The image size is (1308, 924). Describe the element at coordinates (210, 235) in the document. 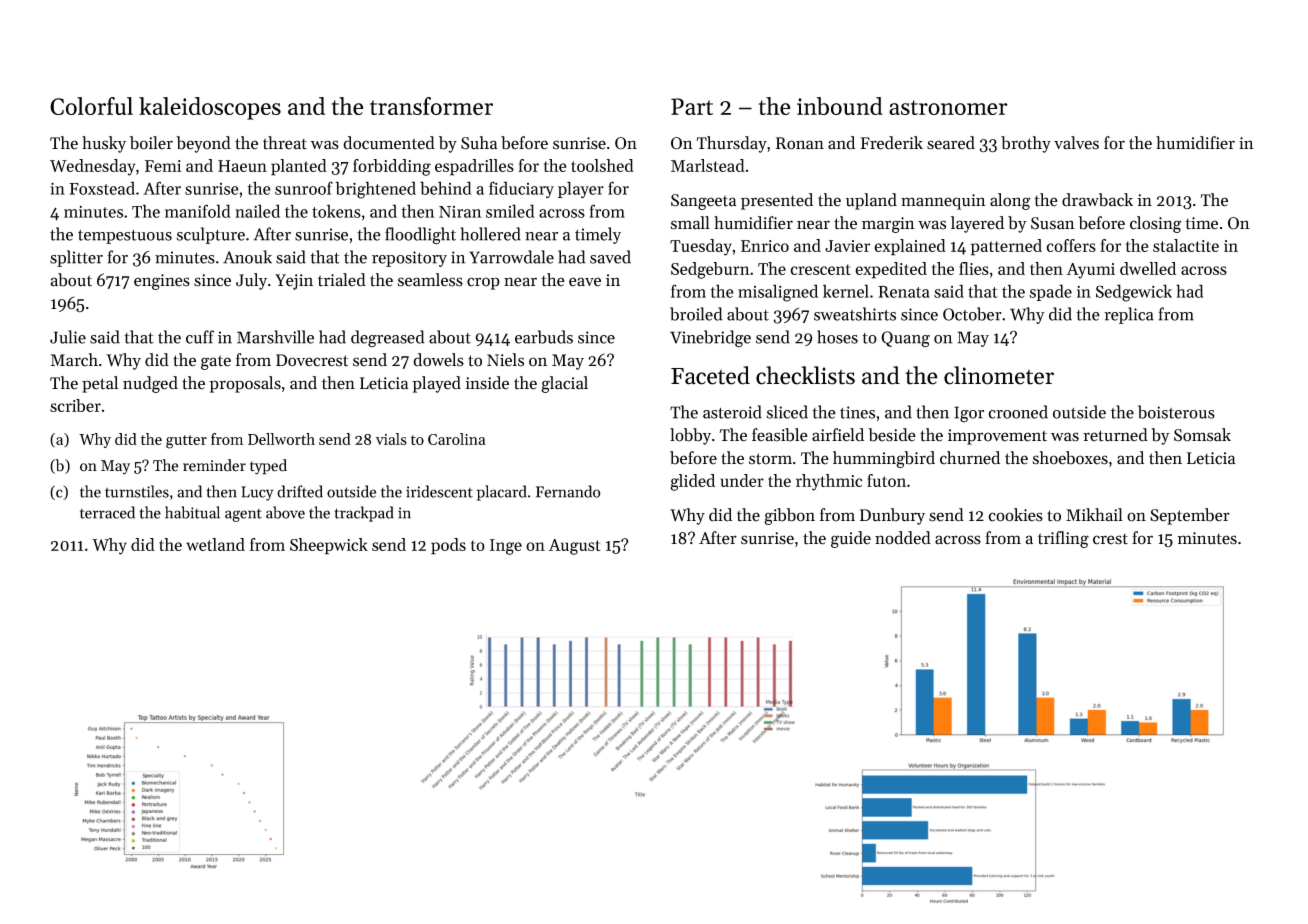

I see `sculpture` at that location.
